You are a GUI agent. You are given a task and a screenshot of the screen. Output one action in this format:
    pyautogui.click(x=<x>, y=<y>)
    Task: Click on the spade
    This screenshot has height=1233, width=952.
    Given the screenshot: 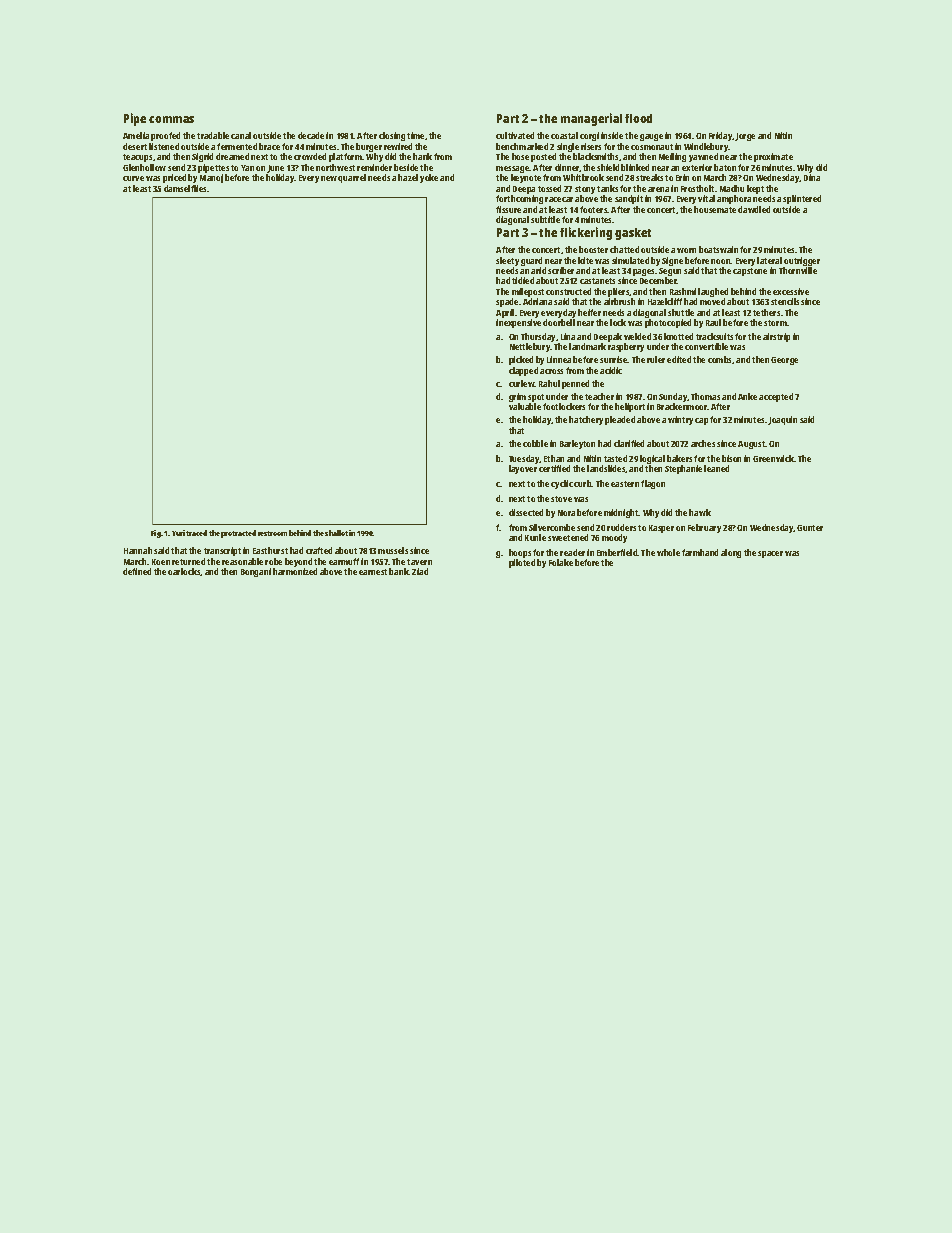 What is the action you would take?
    pyautogui.click(x=507, y=302)
